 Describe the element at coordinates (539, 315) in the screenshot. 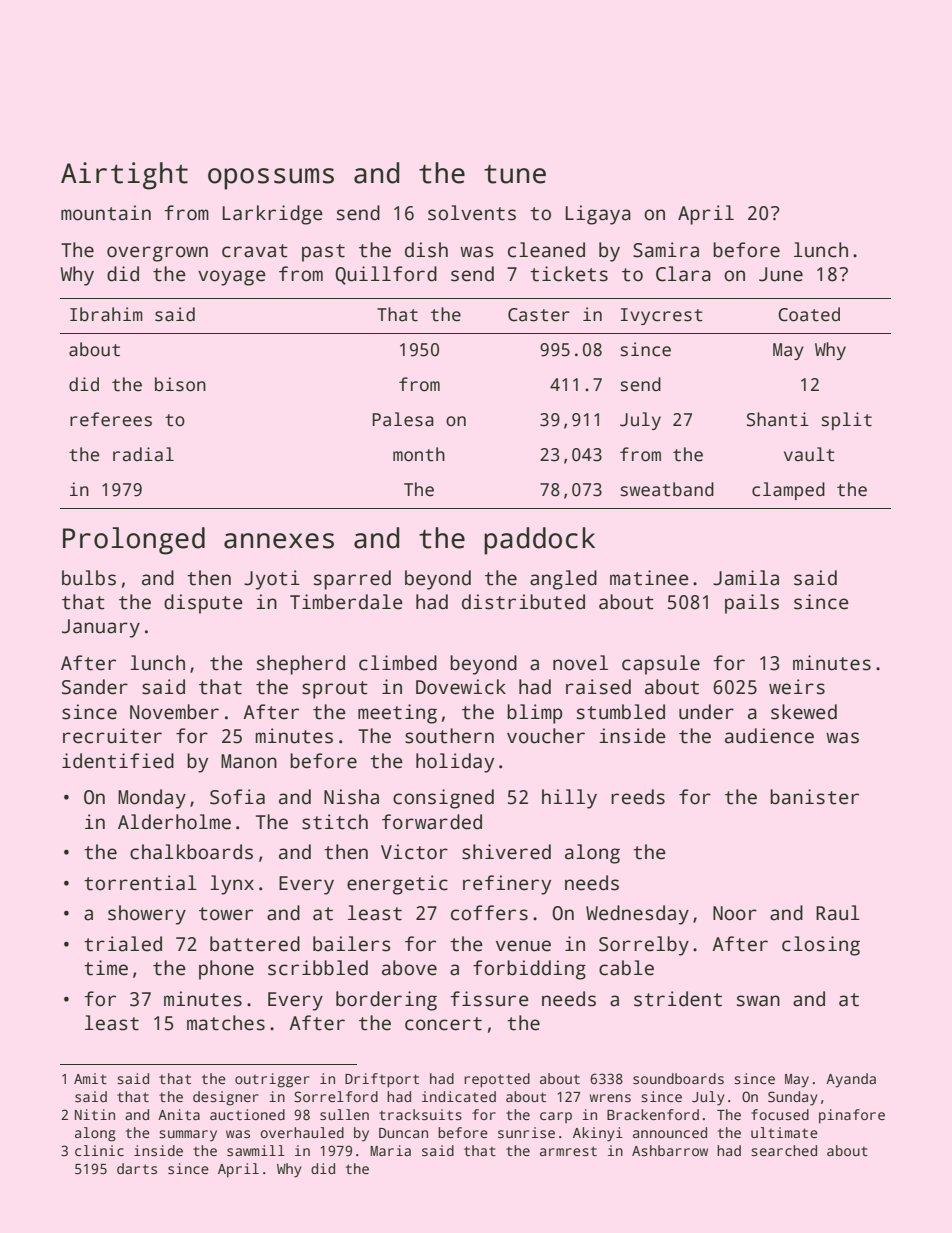

I see `Caster` at that location.
